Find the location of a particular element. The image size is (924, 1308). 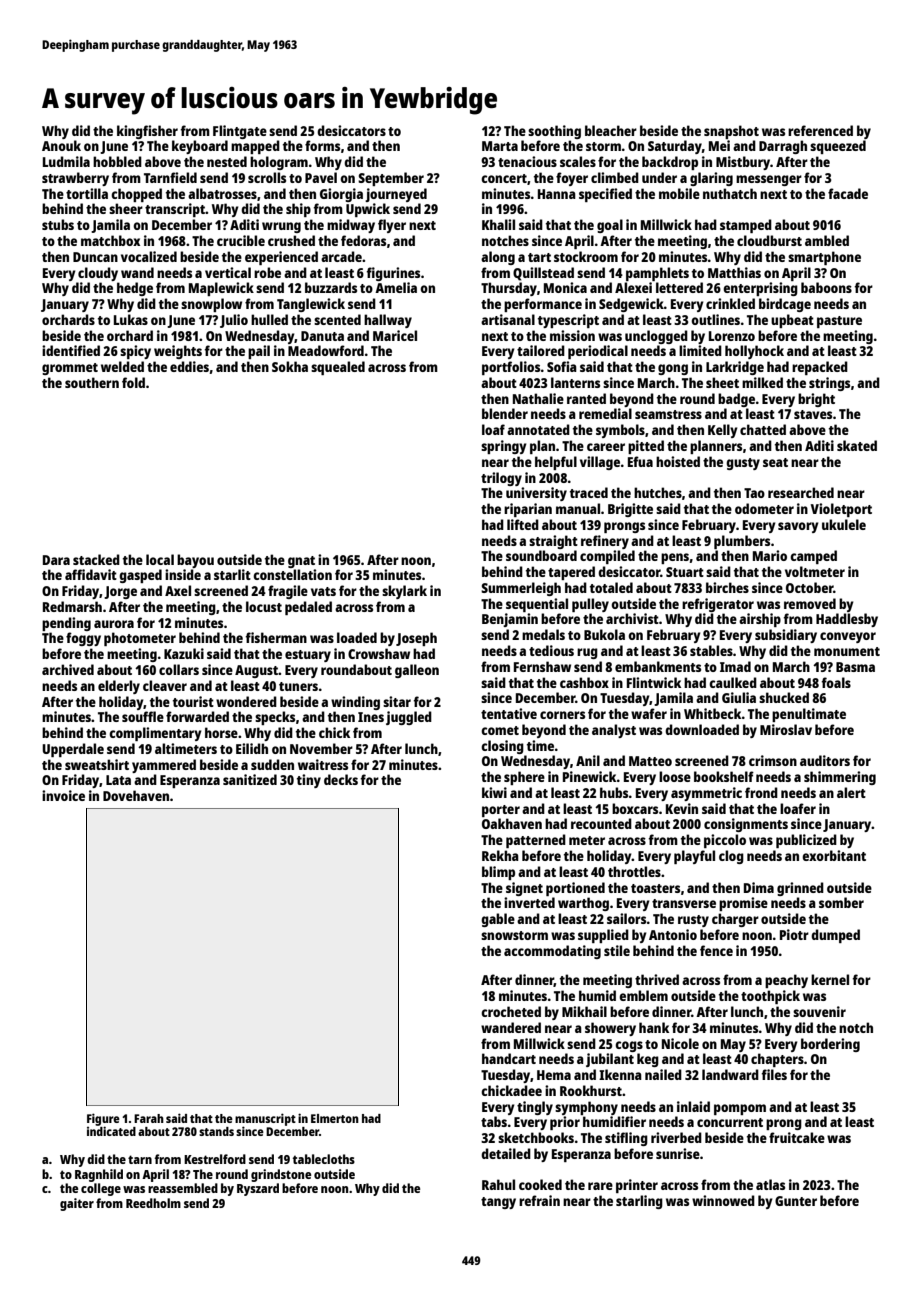

Quillstead is located at coordinates (543, 274).
